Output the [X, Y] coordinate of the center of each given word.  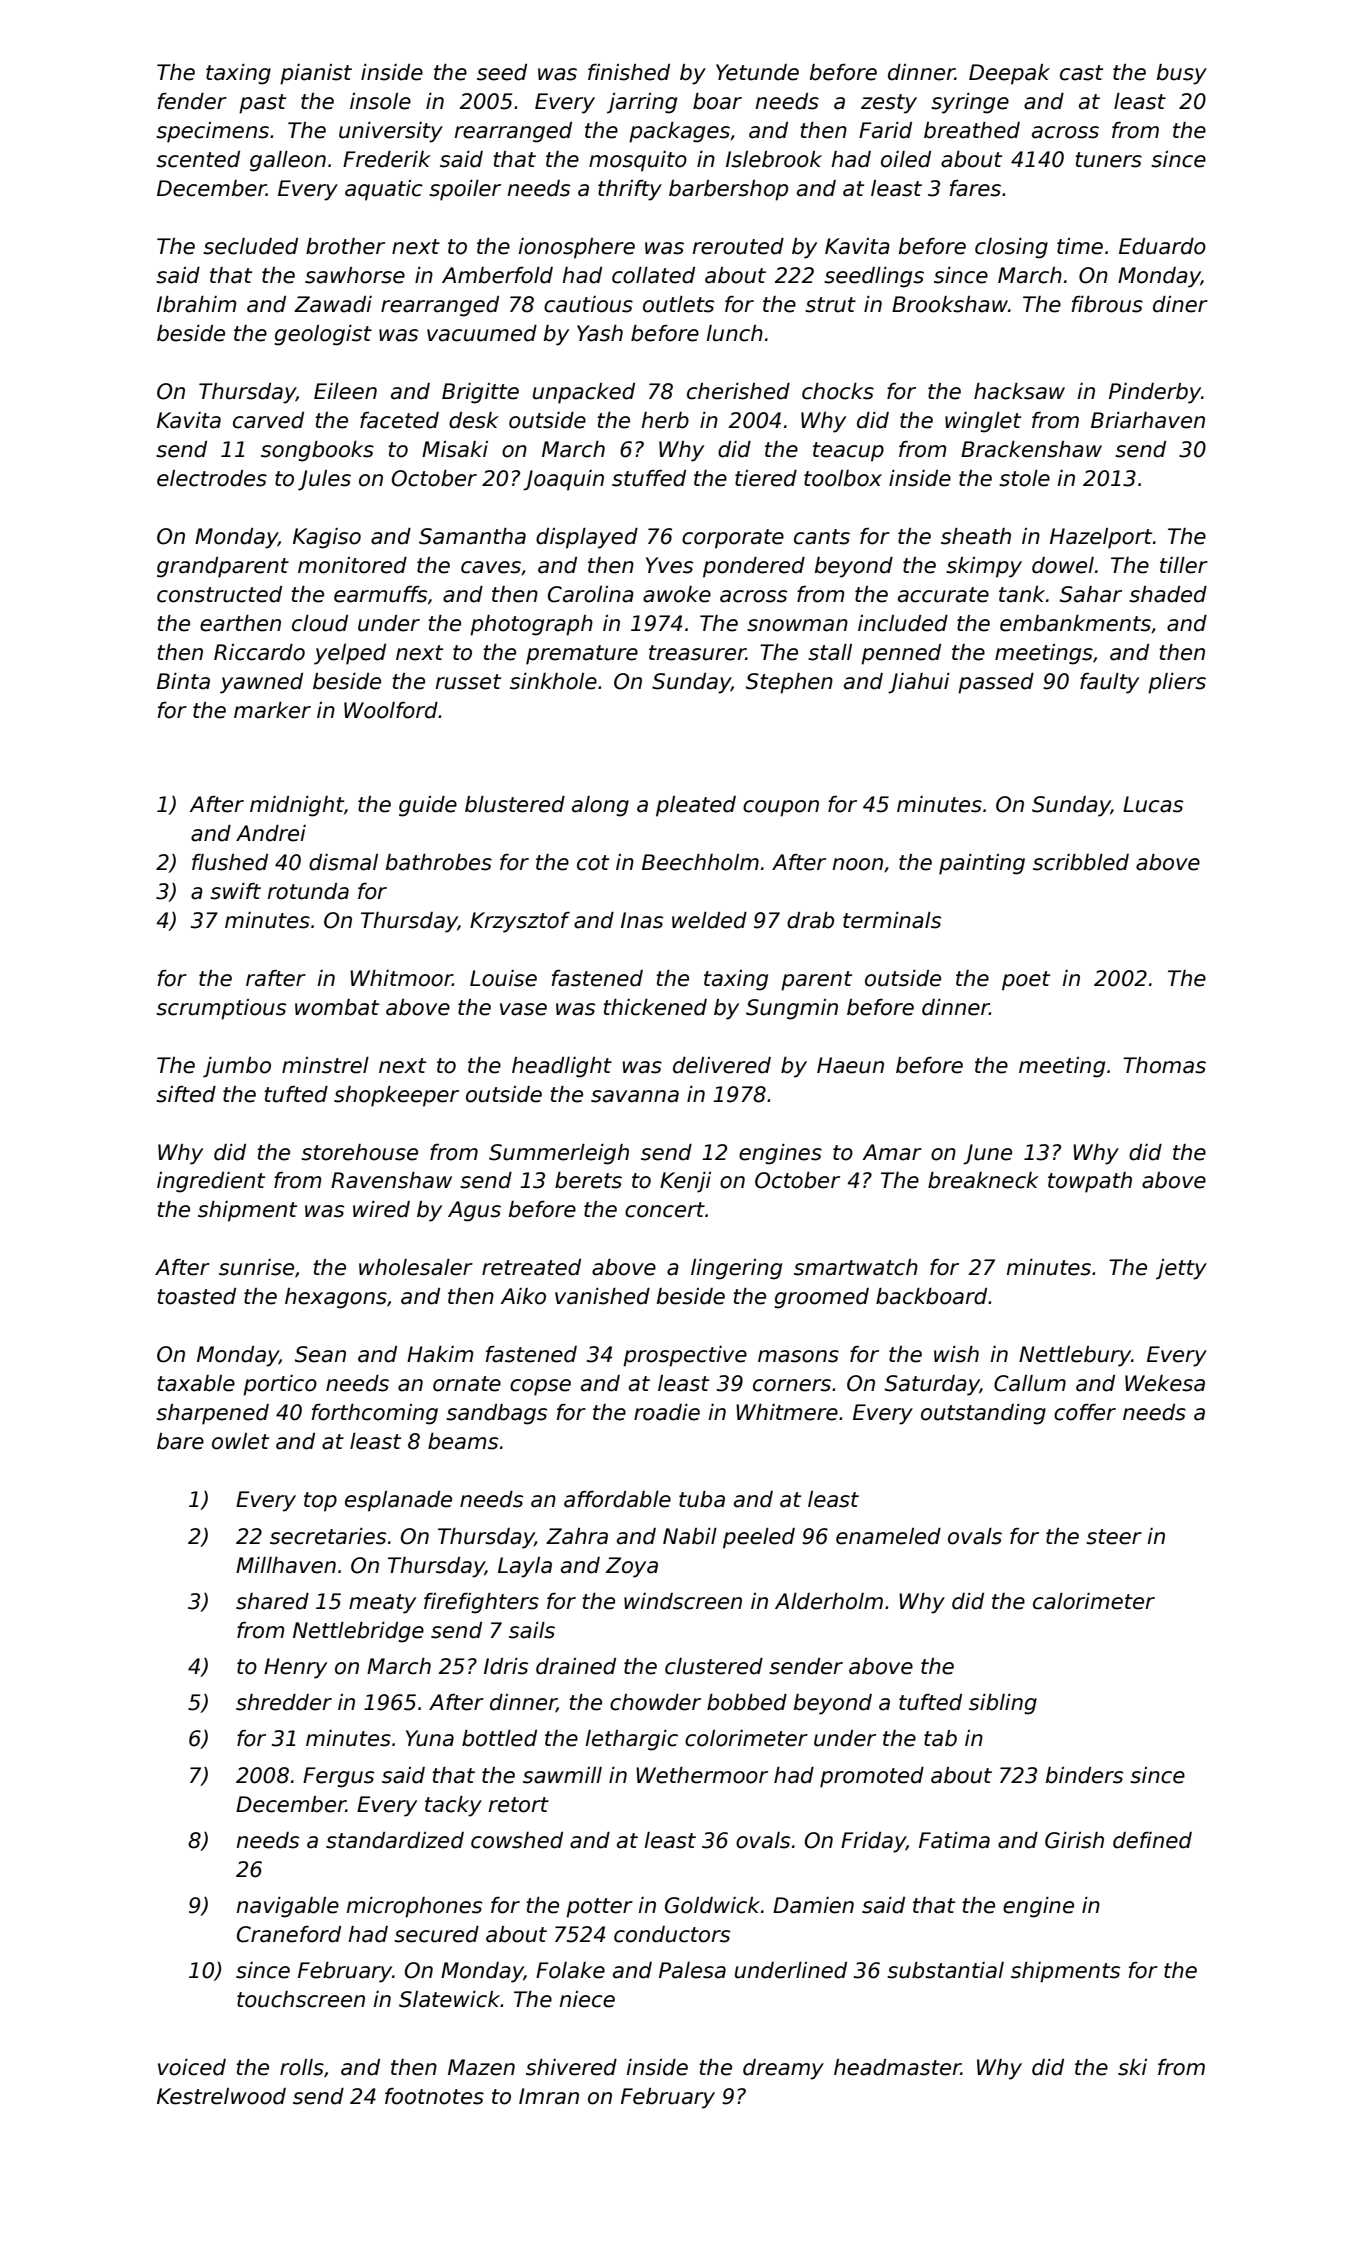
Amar [892, 1152]
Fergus [338, 1777]
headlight [562, 1067]
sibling [1003, 1704]
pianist [316, 74]
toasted [196, 1296]
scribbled [1081, 862]
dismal [343, 862]
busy [1182, 74]
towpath [1090, 1182]
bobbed [747, 1702]
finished [629, 72]
